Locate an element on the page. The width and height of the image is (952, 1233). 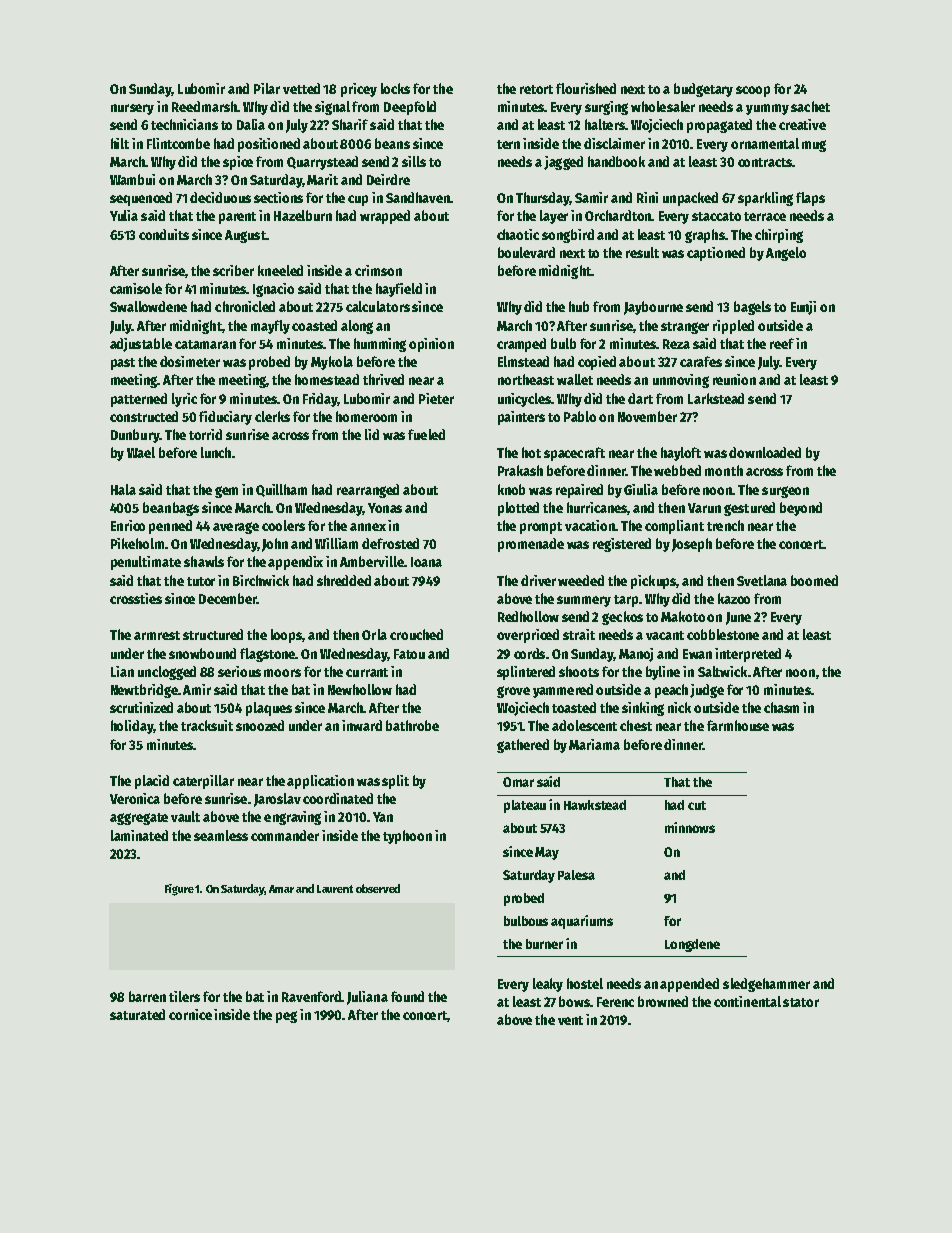
vault is located at coordinates (185, 816).
